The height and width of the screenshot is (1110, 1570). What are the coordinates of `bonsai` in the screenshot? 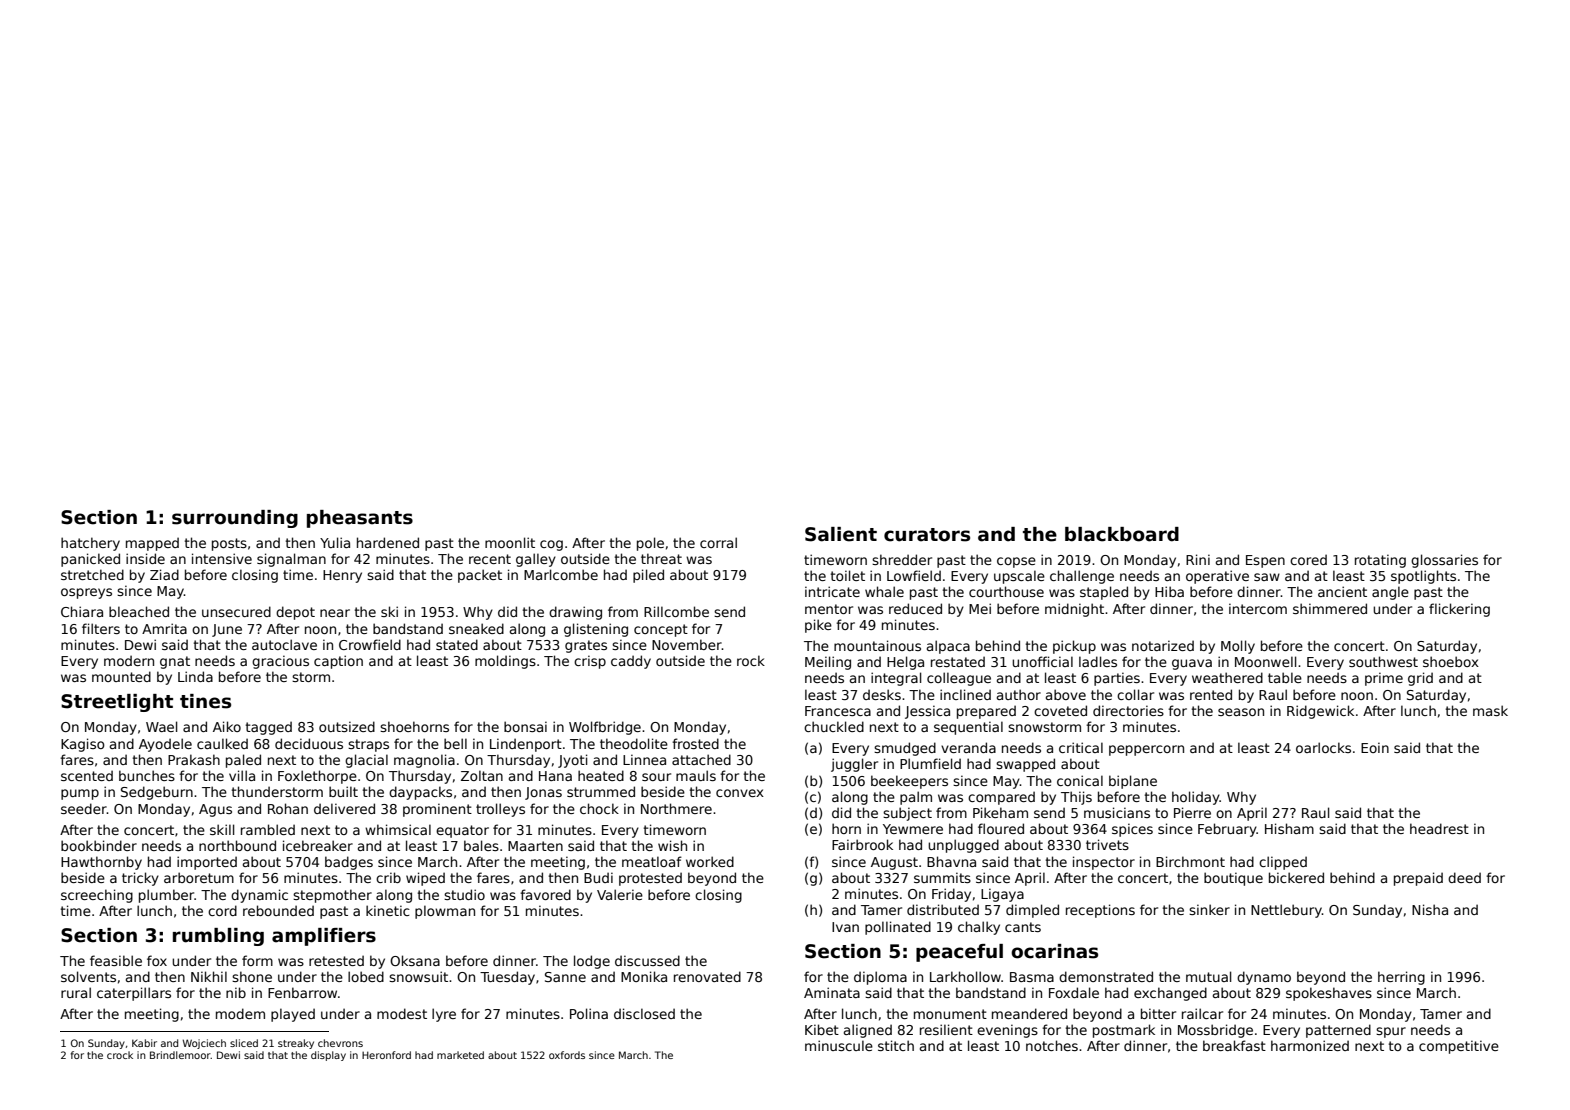 It's located at (525, 726).
